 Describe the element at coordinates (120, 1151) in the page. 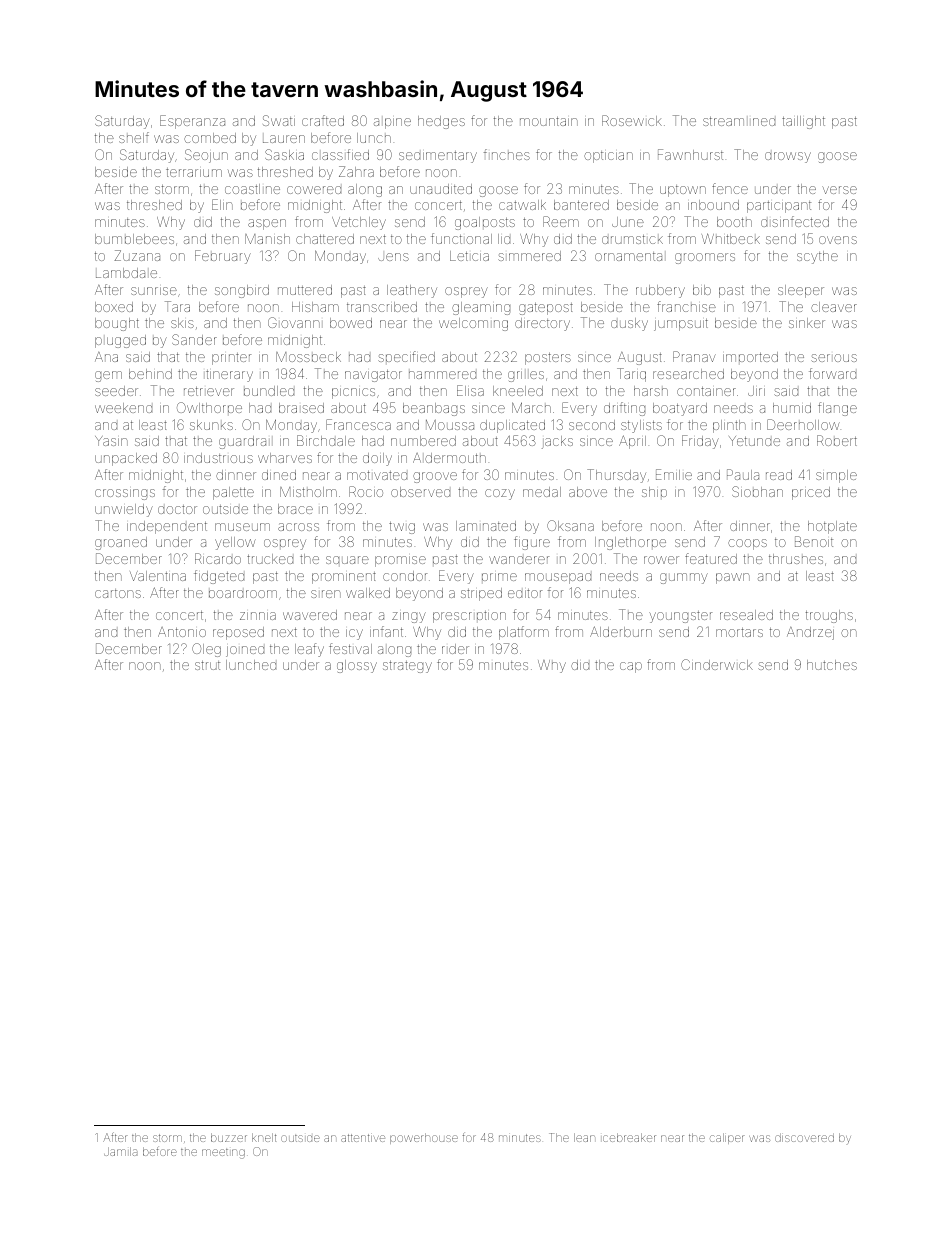

I see `Jamila` at that location.
